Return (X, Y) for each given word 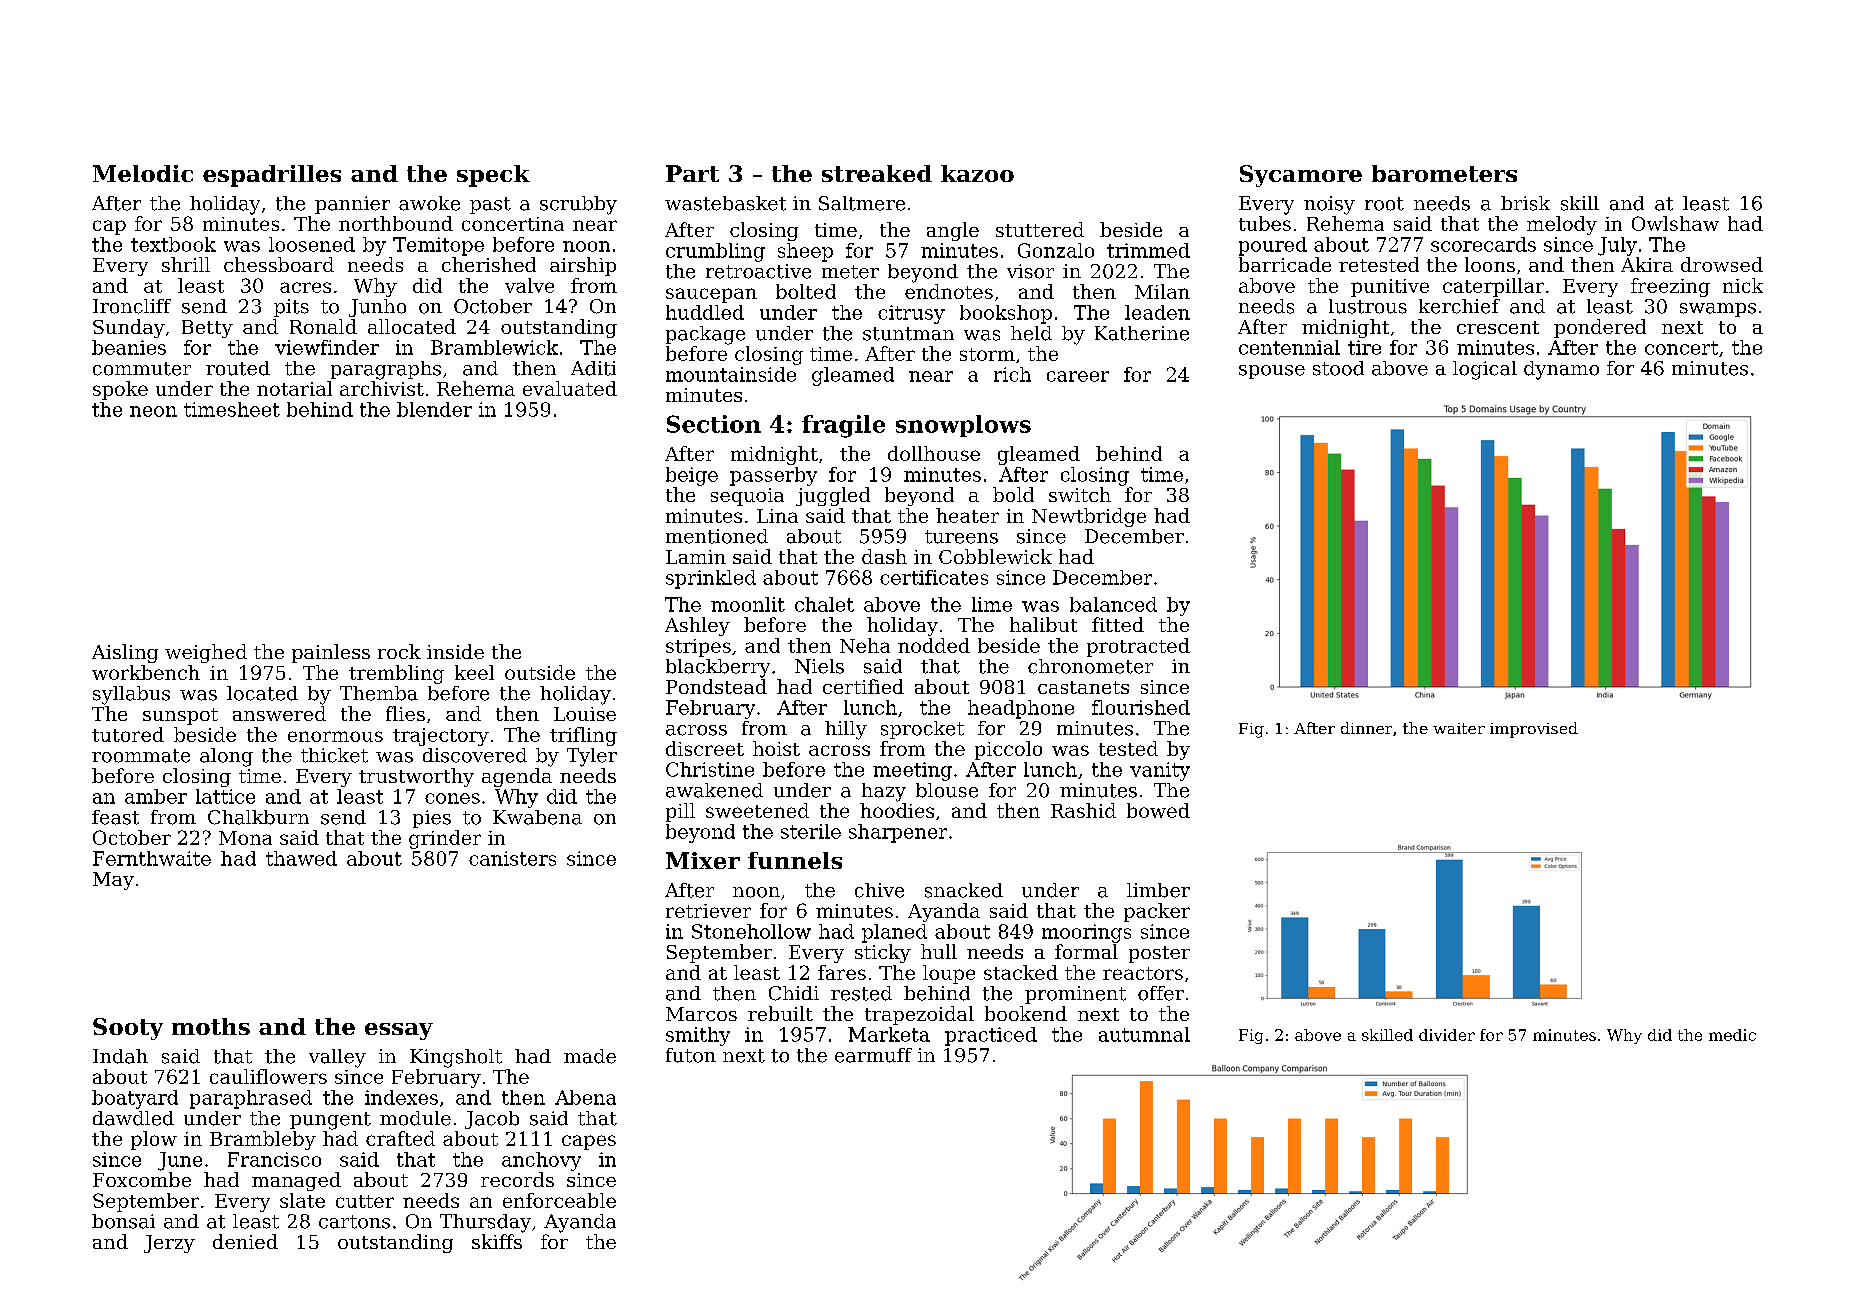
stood (1338, 368)
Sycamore (1301, 176)
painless (331, 653)
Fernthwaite (152, 858)
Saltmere (862, 203)
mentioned (717, 536)
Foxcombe (142, 1179)
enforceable (559, 1200)
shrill (186, 264)
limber (1158, 890)
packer (1157, 912)
